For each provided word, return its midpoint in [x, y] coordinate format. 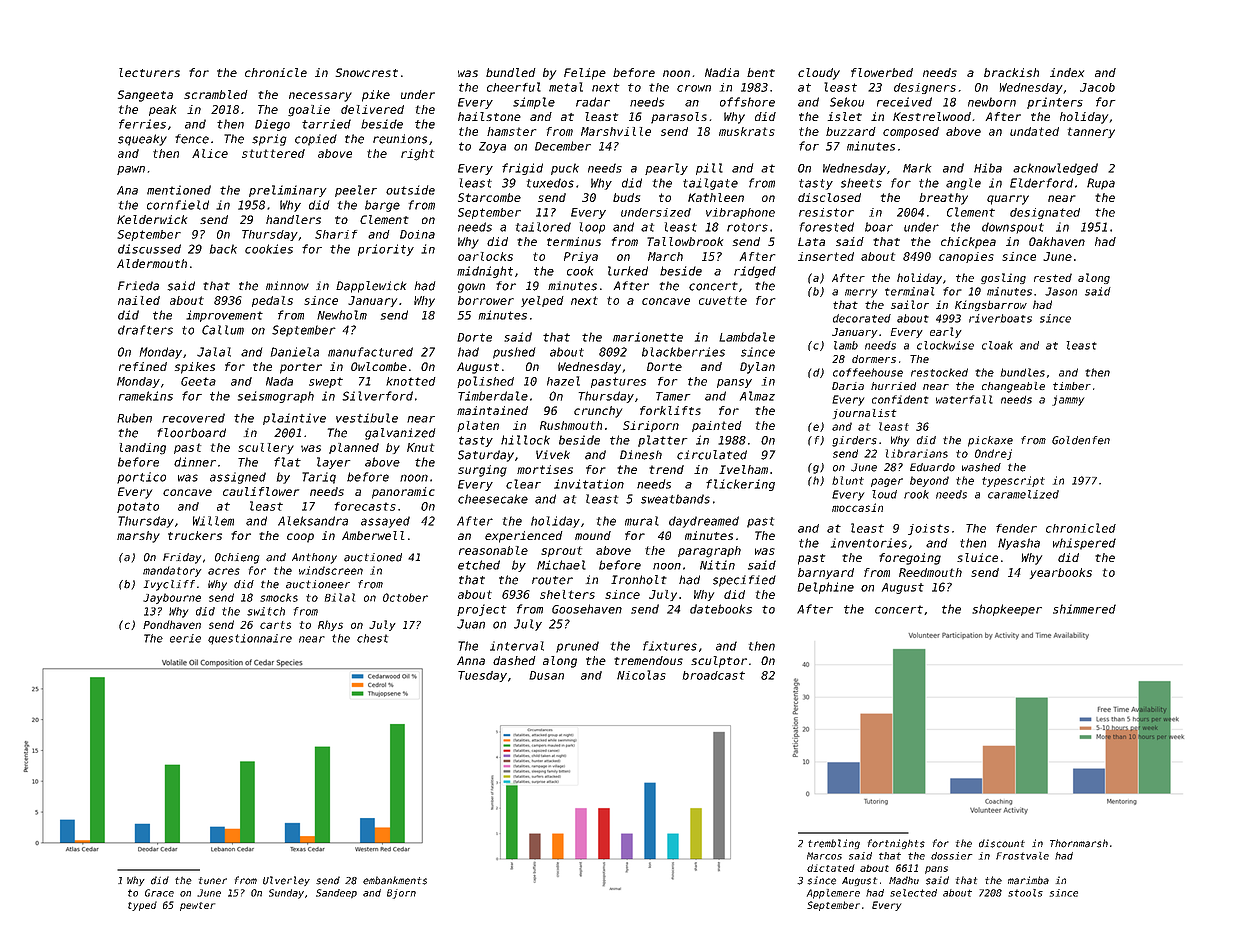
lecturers [149, 72]
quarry [1008, 200]
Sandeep [336, 893]
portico [141, 478]
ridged [755, 272]
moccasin [857, 507]
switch [266, 611]
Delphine [826, 588]
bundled [511, 72]
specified [744, 581]
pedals [272, 301]
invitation [589, 484]
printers [1055, 103]
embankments [395, 880]
